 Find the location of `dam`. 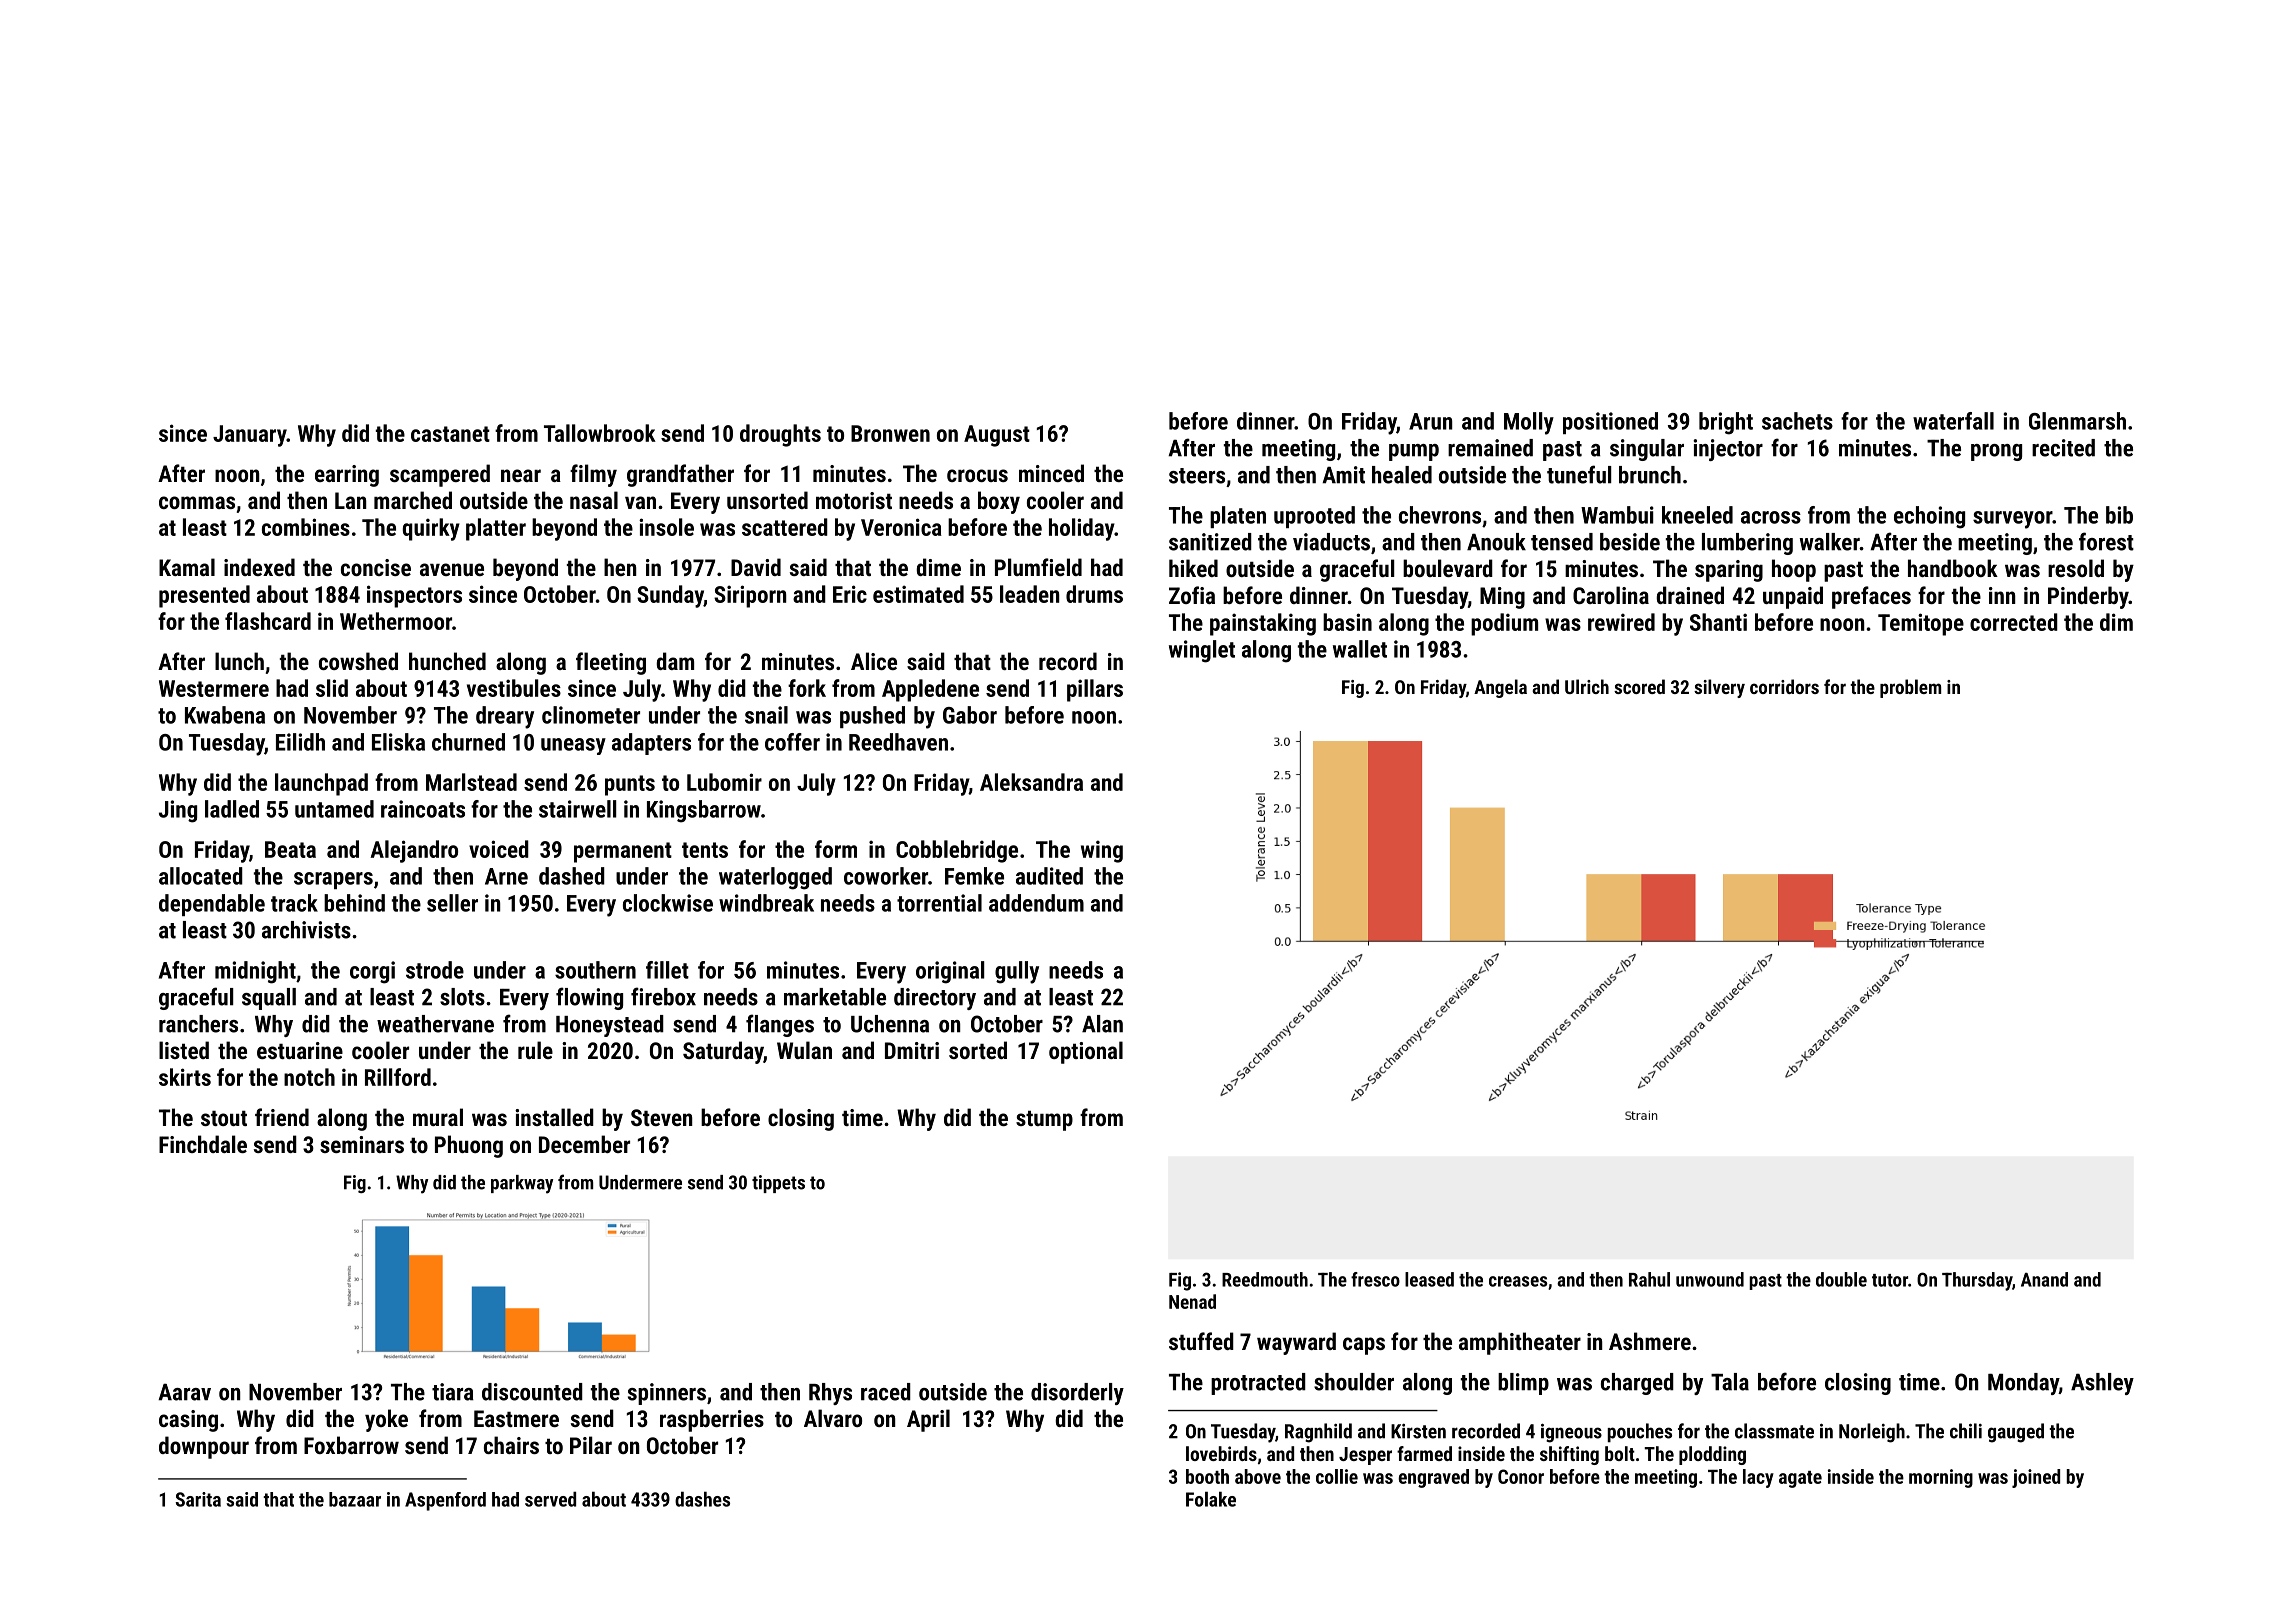

dam is located at coordinates (675, 661).
